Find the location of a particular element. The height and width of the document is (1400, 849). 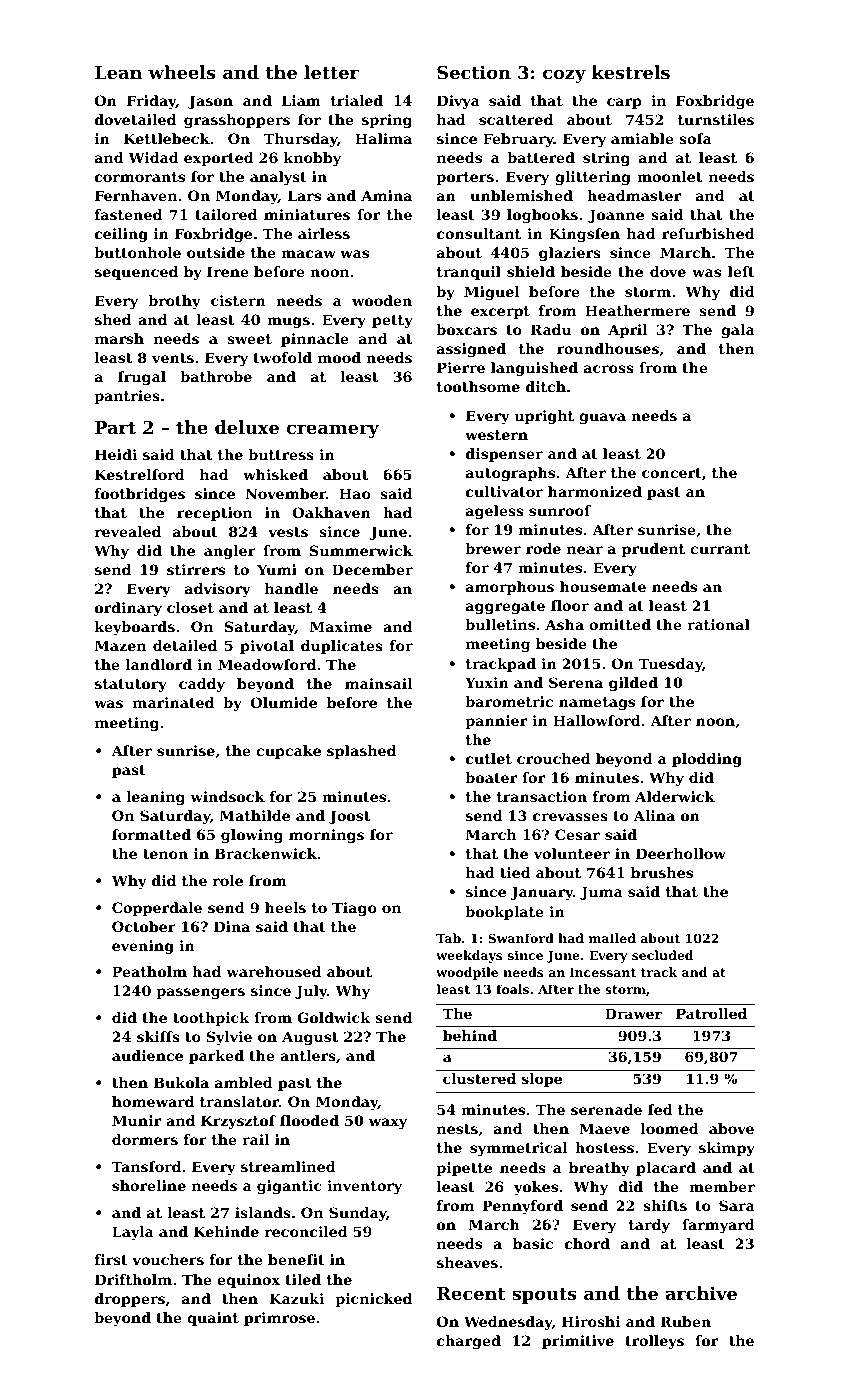

letter is located at coordinates (331, 72).
